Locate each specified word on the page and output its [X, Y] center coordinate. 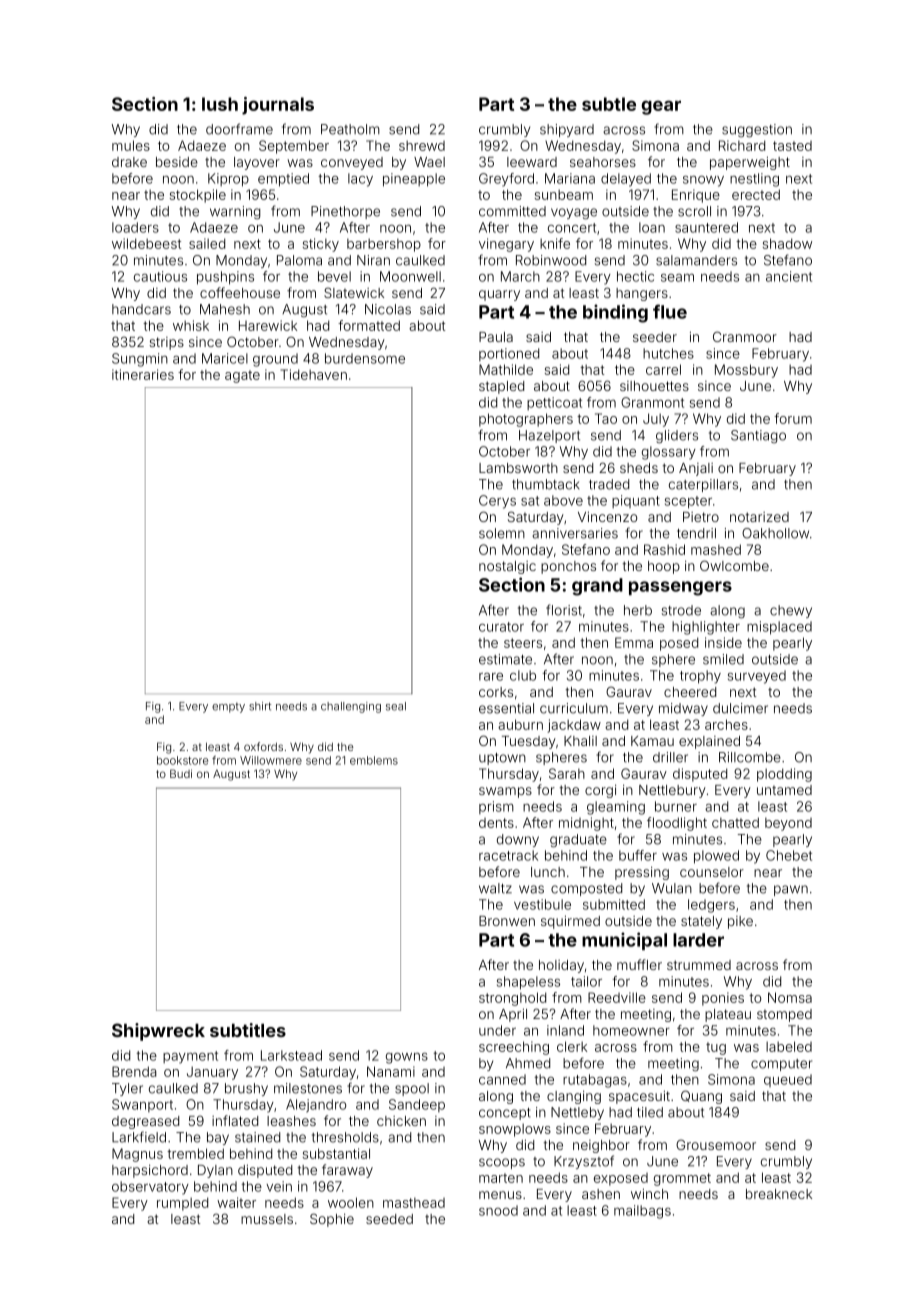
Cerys [497, 502]
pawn [791, 890]
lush [220, 104]
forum [793, 418]
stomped [784, 1015]
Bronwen [507, 921]
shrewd [422, 145]
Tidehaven [314, 374]
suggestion [757, 131]
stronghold [512, 999]
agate [242, 376]
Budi [181, 773]
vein [279, 1186]
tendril [696, 533]
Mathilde [506, 369]
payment [190, 1057]
